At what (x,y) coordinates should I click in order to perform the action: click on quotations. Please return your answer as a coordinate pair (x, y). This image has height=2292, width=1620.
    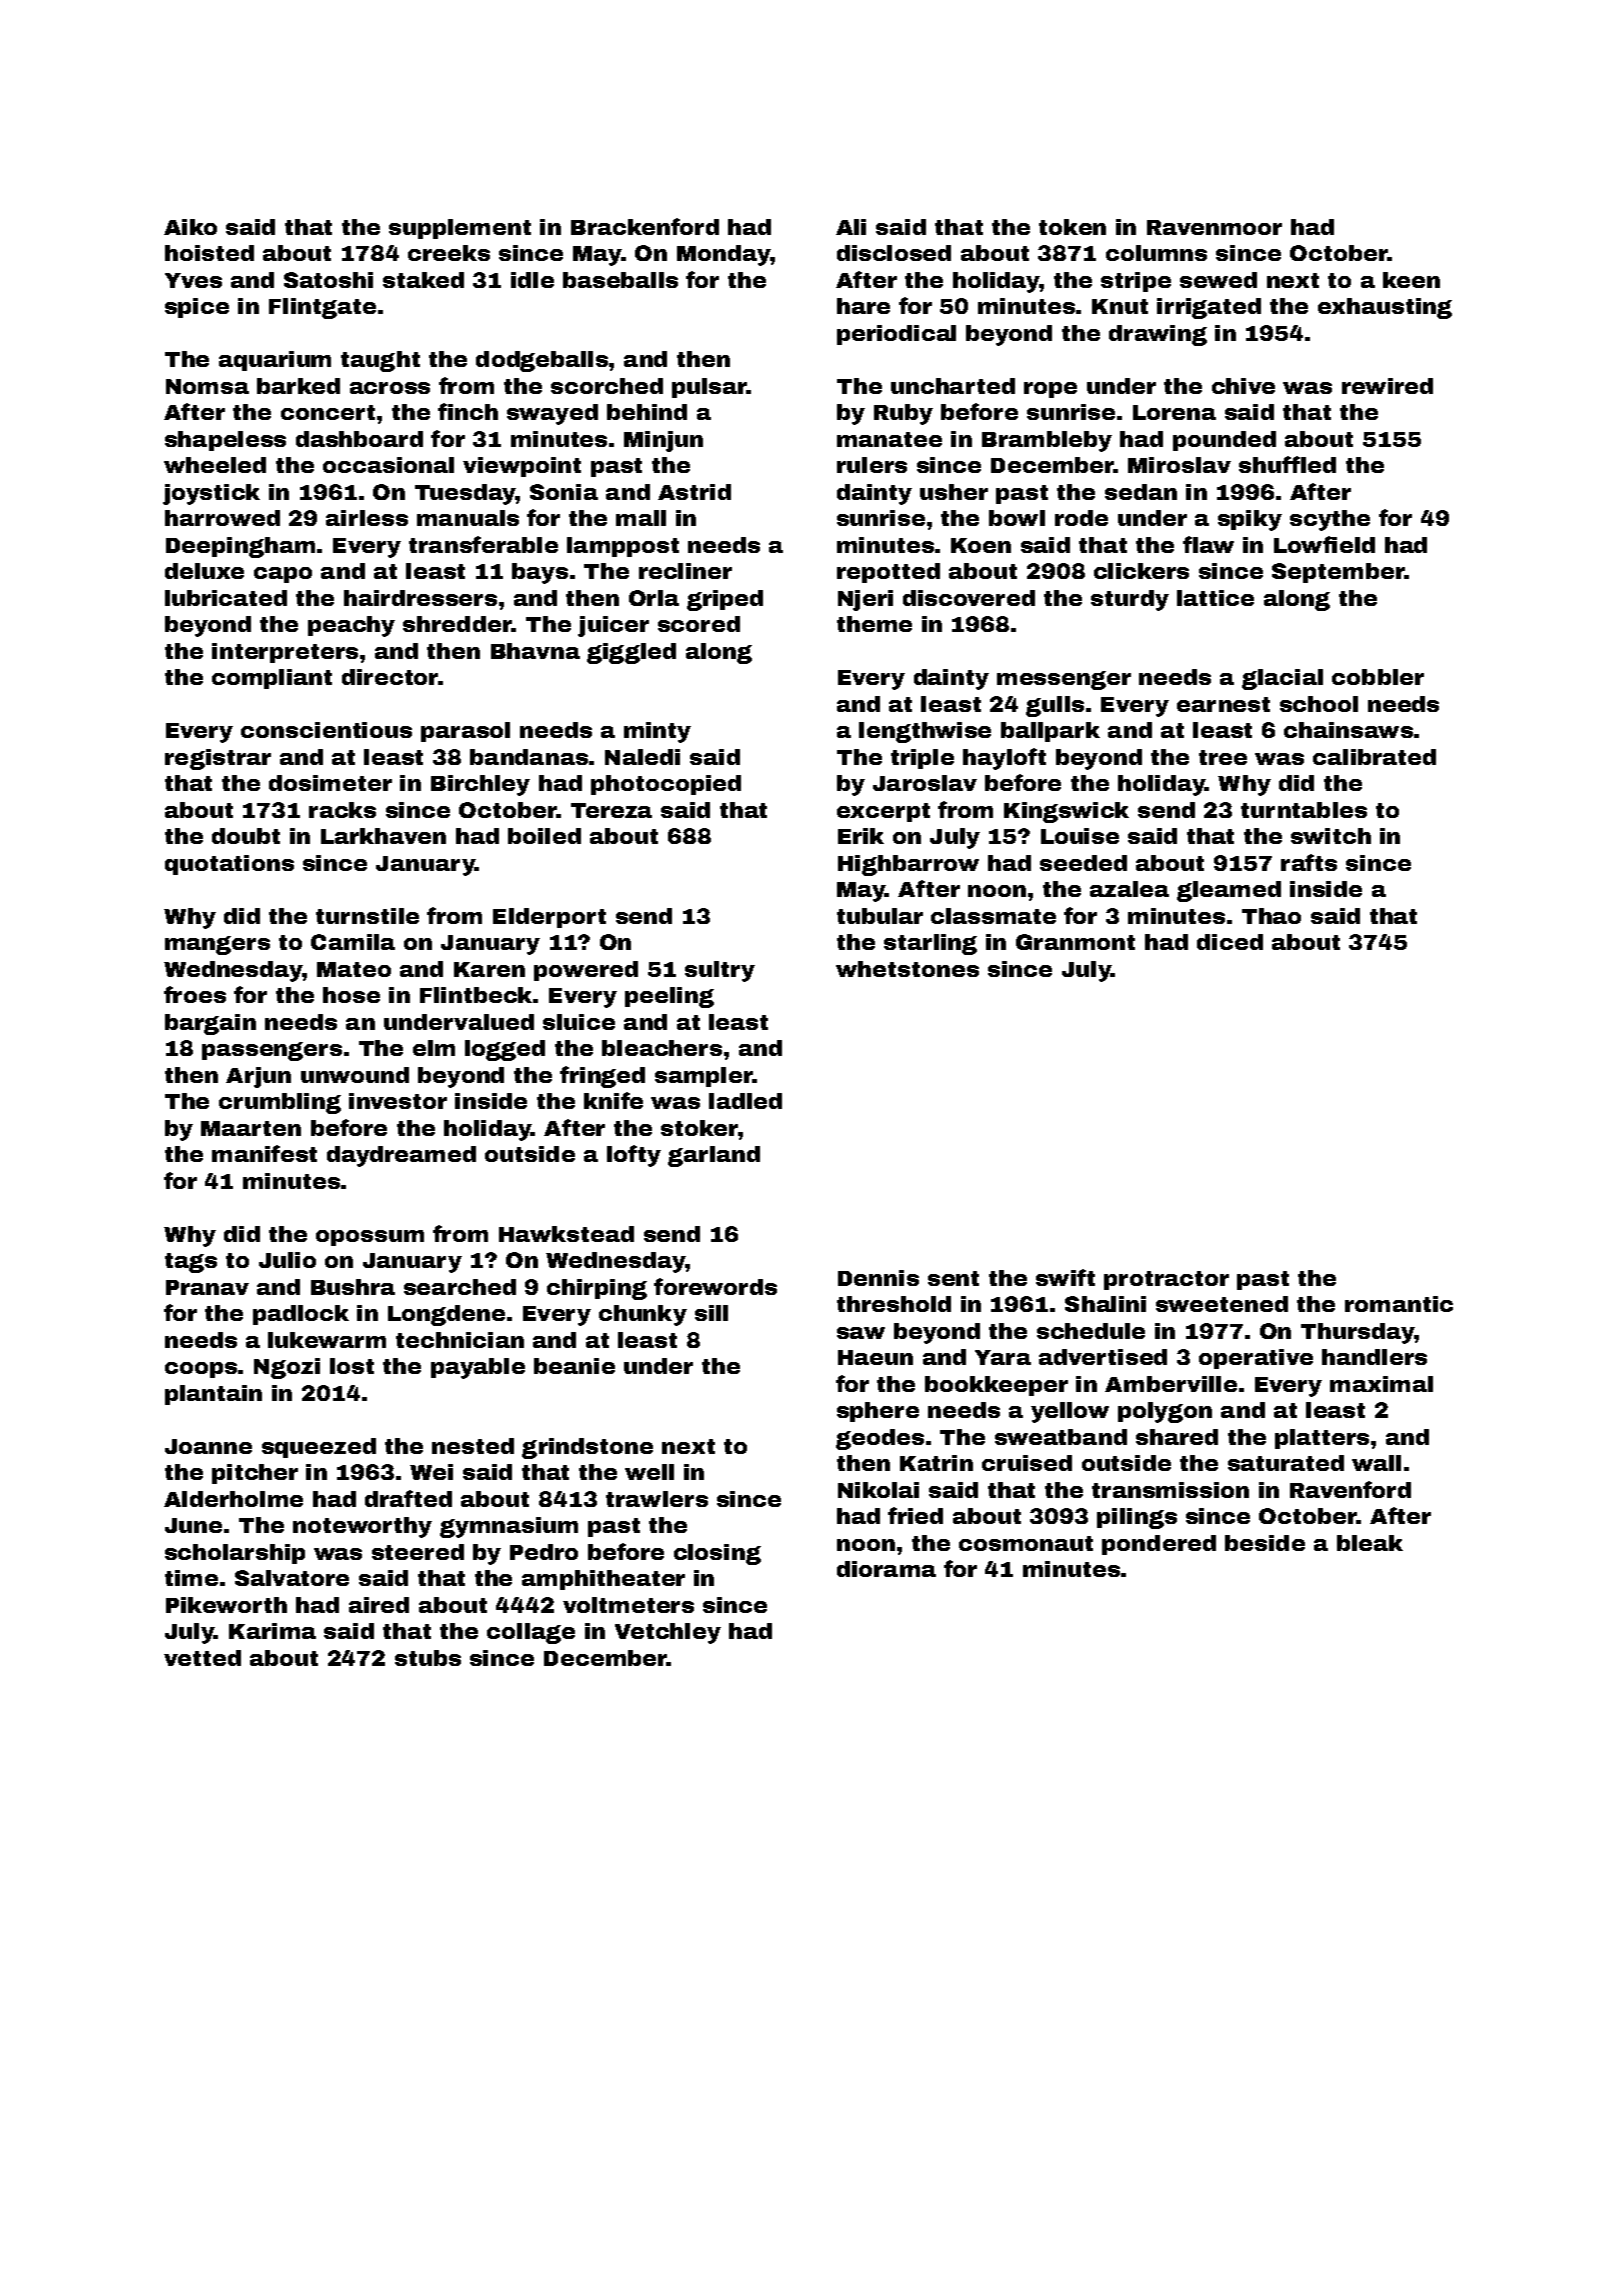
    Looking at the image, I should click on (229, 865).
